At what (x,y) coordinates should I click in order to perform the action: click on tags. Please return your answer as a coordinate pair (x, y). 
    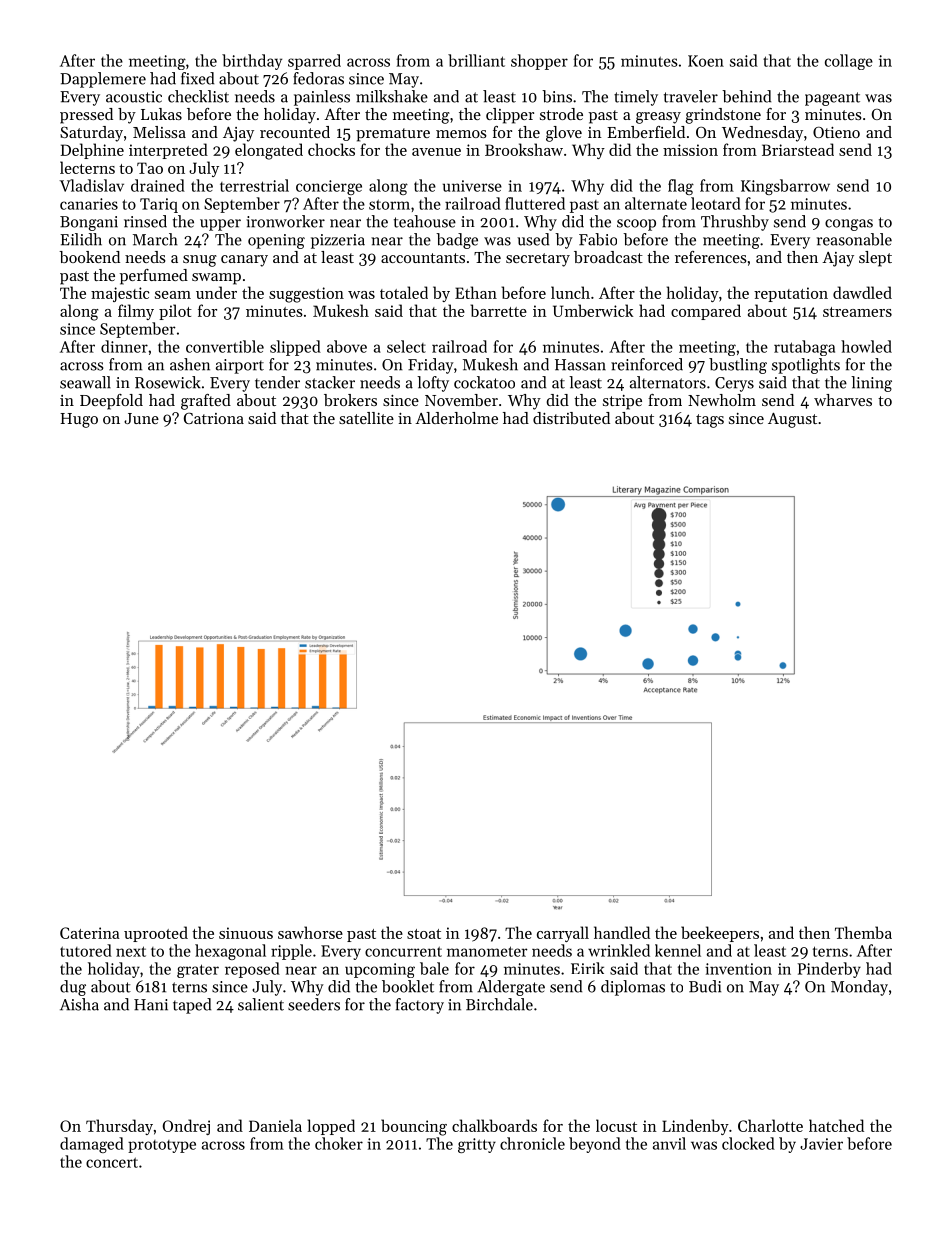
    Looking at the image, I should click on (710, 421).
